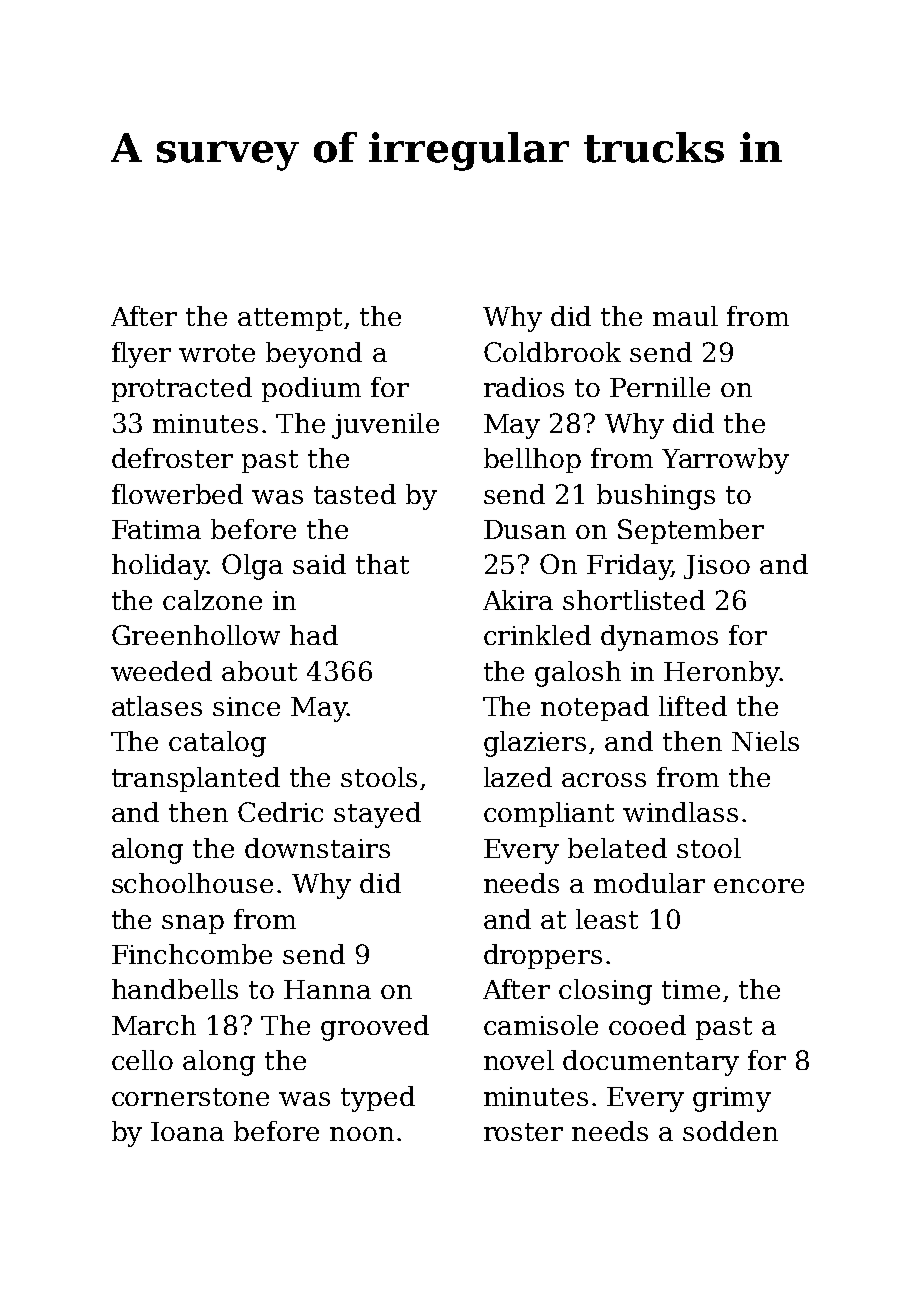  What do you see at coordinates (385, 426) in the image?
I see `juvenile` at bounding box center [385, 426].
